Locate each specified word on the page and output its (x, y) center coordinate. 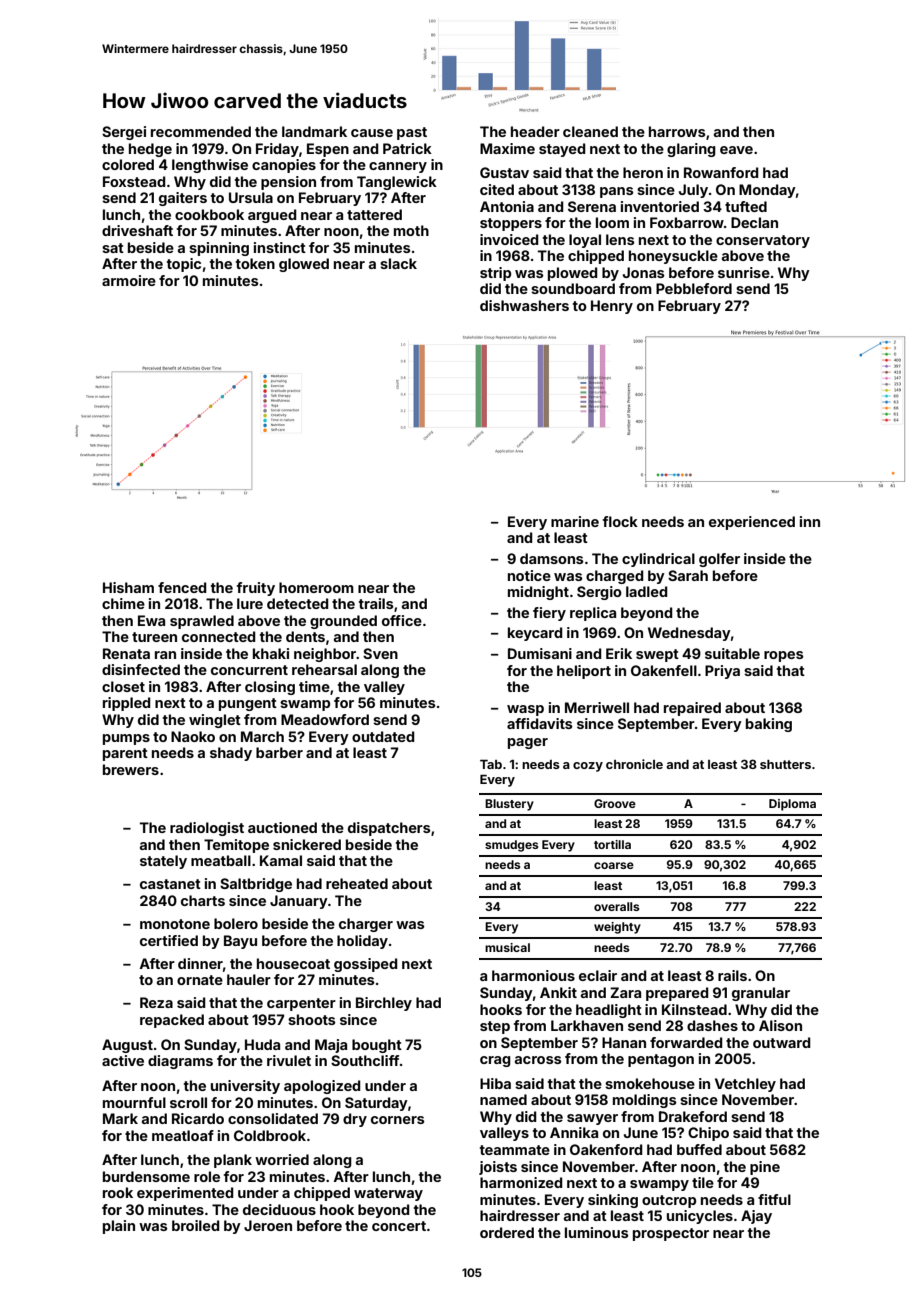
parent (125, 754)
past (412, 133)
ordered (507, 1232)
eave (736, 150)
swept (657, 655)
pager (528, 743)
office (402, 620)
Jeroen (268, 1225)
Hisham (128, 587)
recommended (201, 131)
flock (620, 521)
